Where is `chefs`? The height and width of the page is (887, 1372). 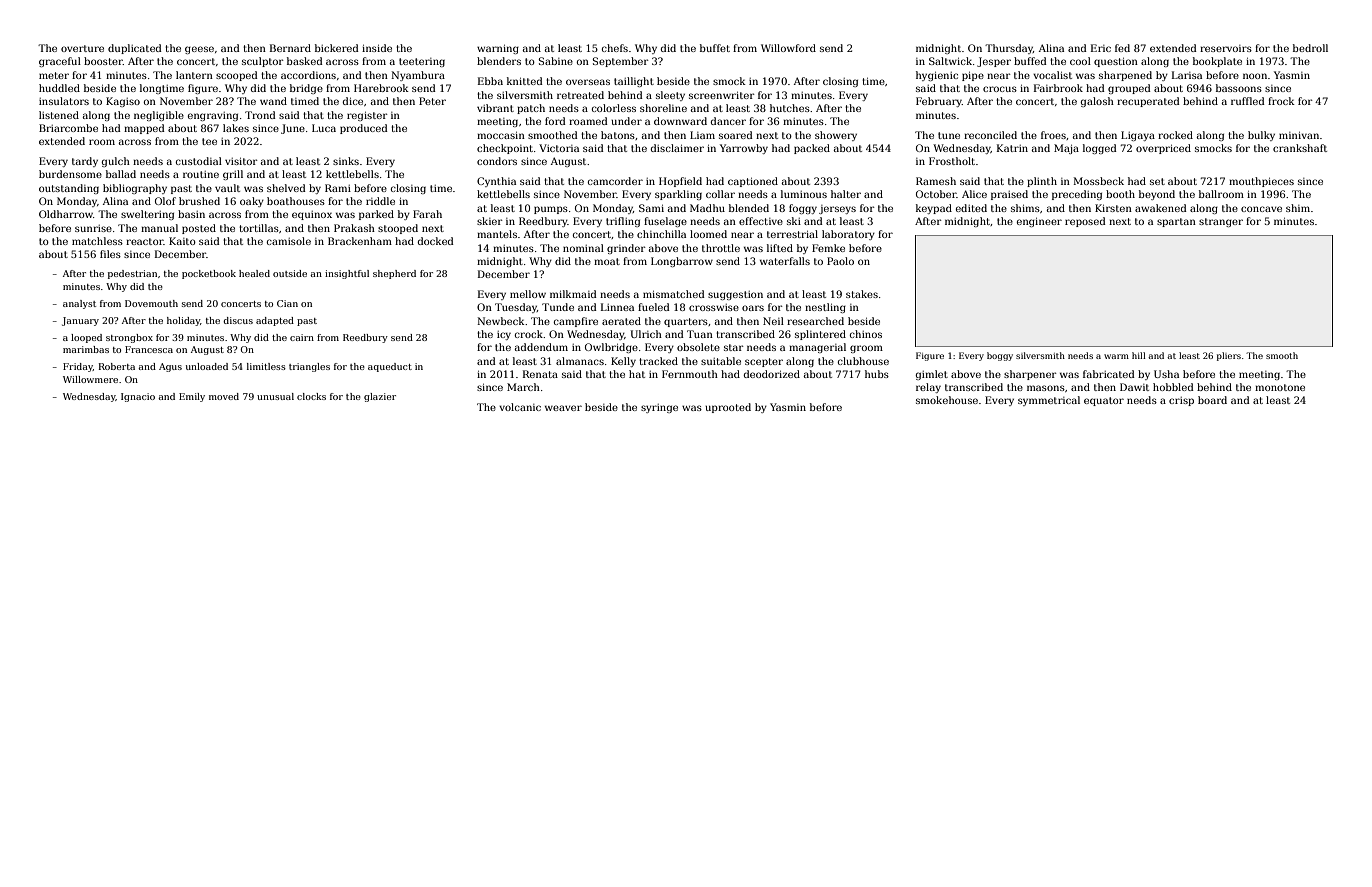
chefs is located at coordinates (615, 48).
